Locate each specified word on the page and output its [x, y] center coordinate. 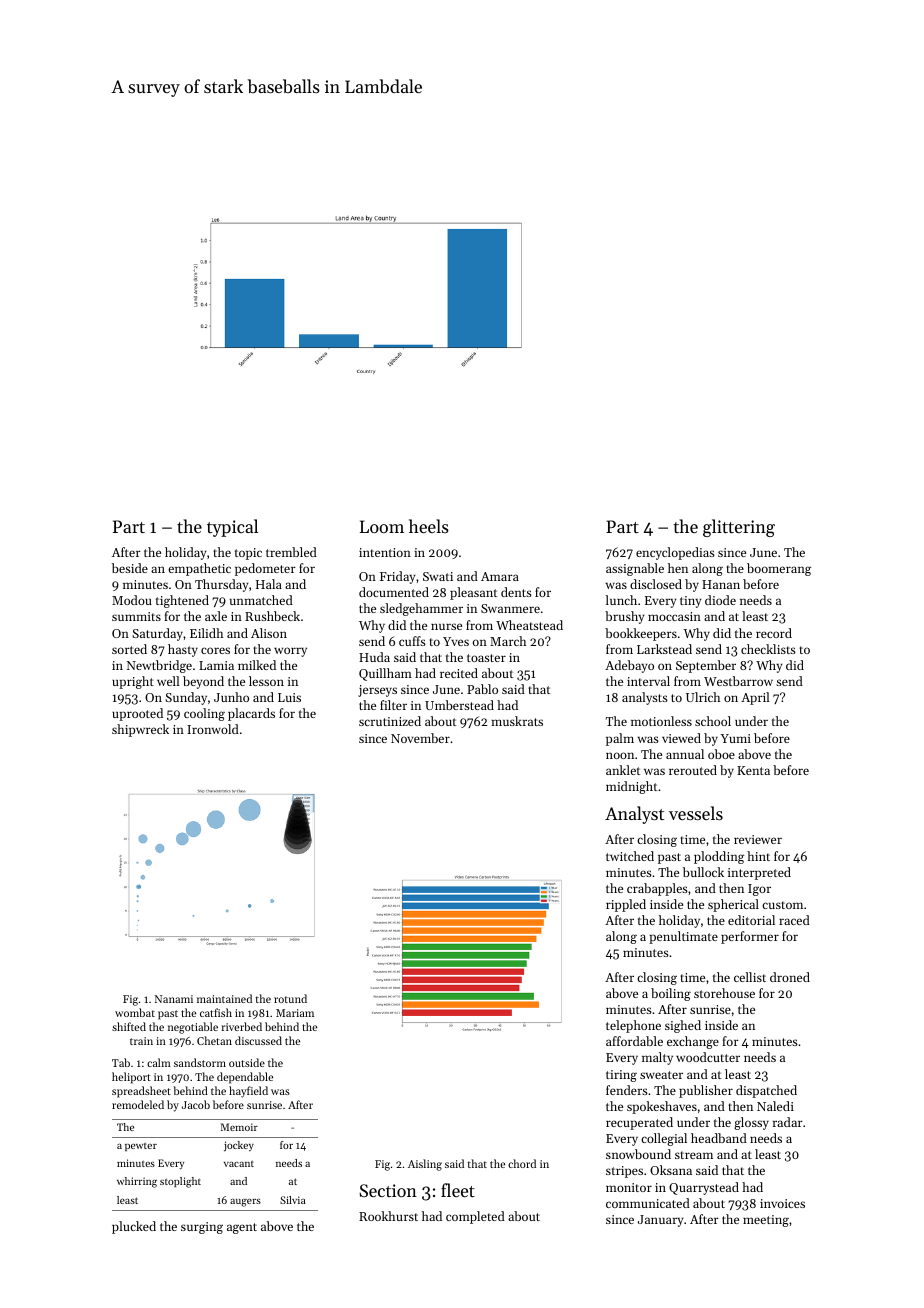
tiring [621, 1076]
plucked [134, 1227]
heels [429, 526]
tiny [691, 602]
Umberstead [459, 705]
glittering [739, 528]
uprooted [137, 714]
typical [232, 528]
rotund [290, 998]
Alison [269, 633]
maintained [224, 998]
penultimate [683, 937]
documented [394, 592]
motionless [661, 721]
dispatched [766, 1091]
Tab [121, 1062]
